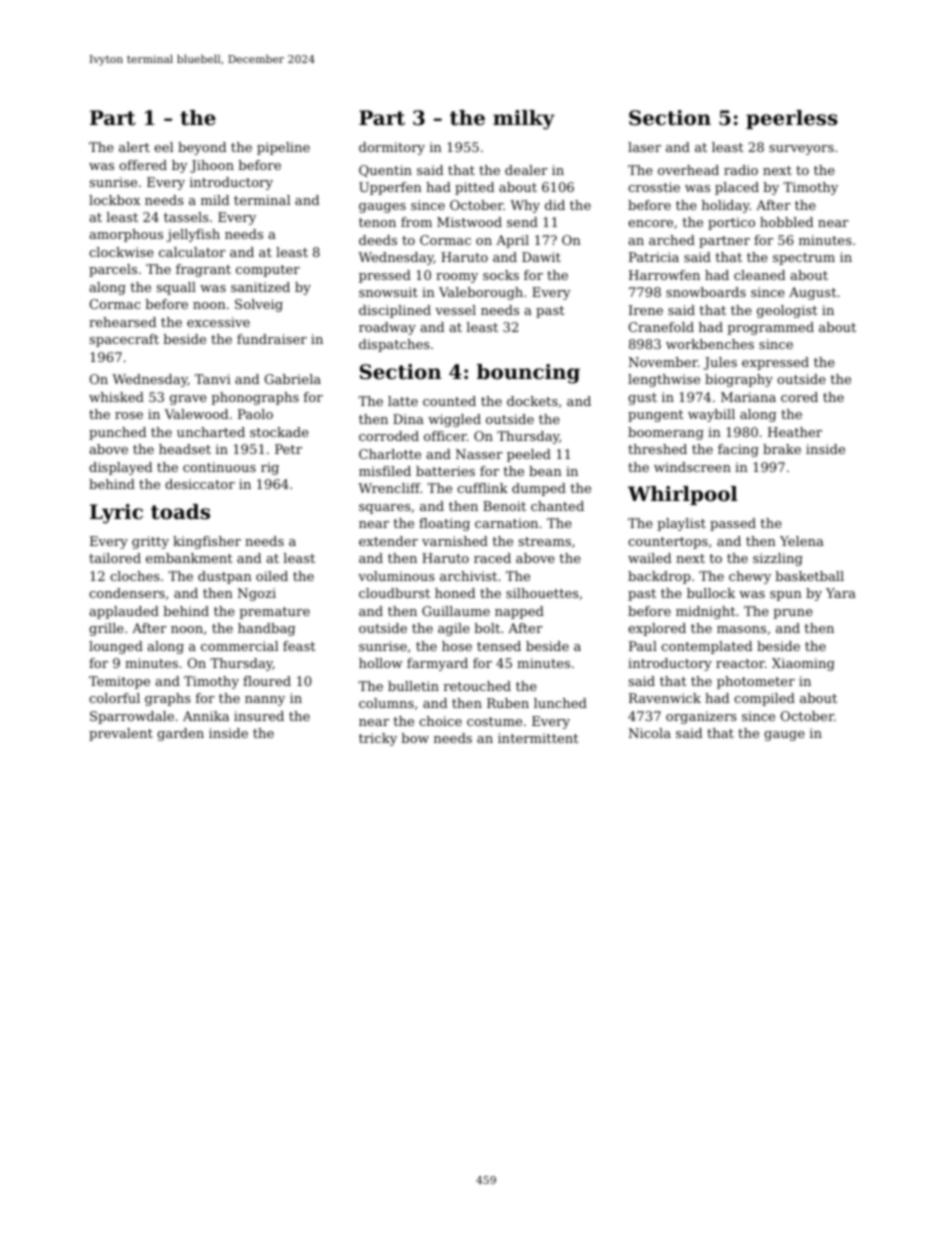 The image size is (952, 1233). What do you see at coordinates (792, 119) in the image?
I see `peerless` at bounding box center [792, 119].
